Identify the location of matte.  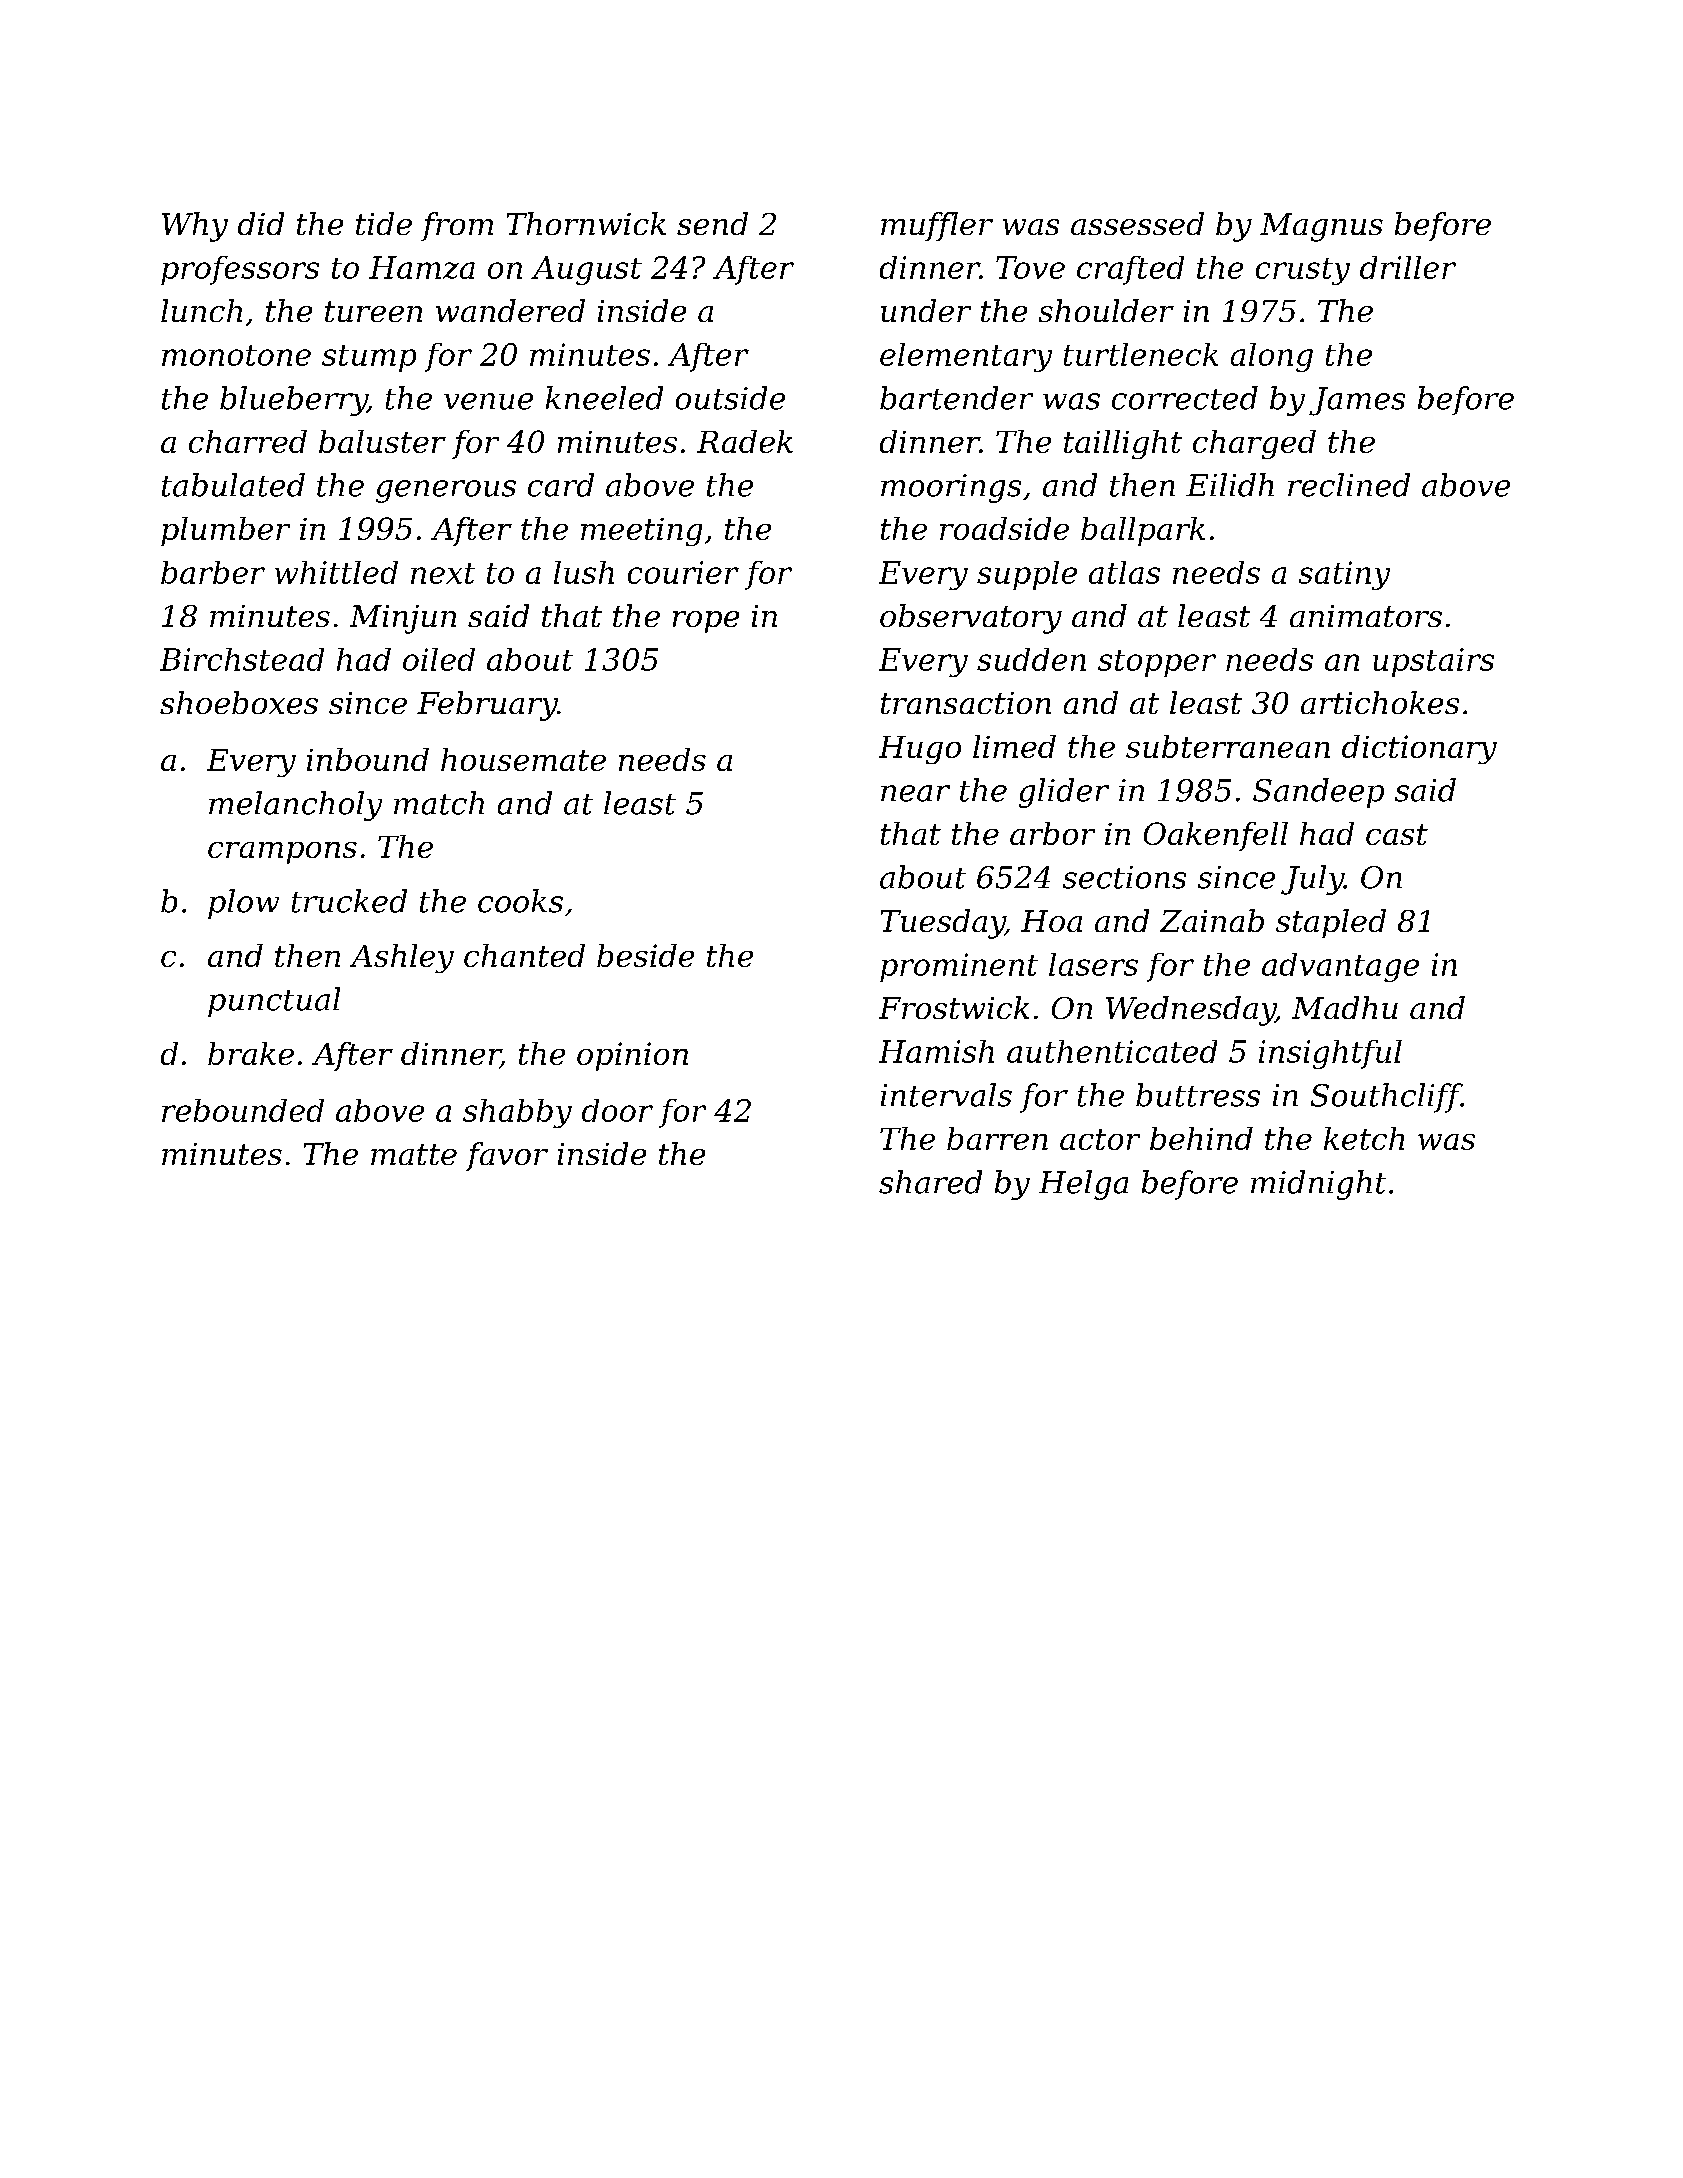
(414, 1154).
